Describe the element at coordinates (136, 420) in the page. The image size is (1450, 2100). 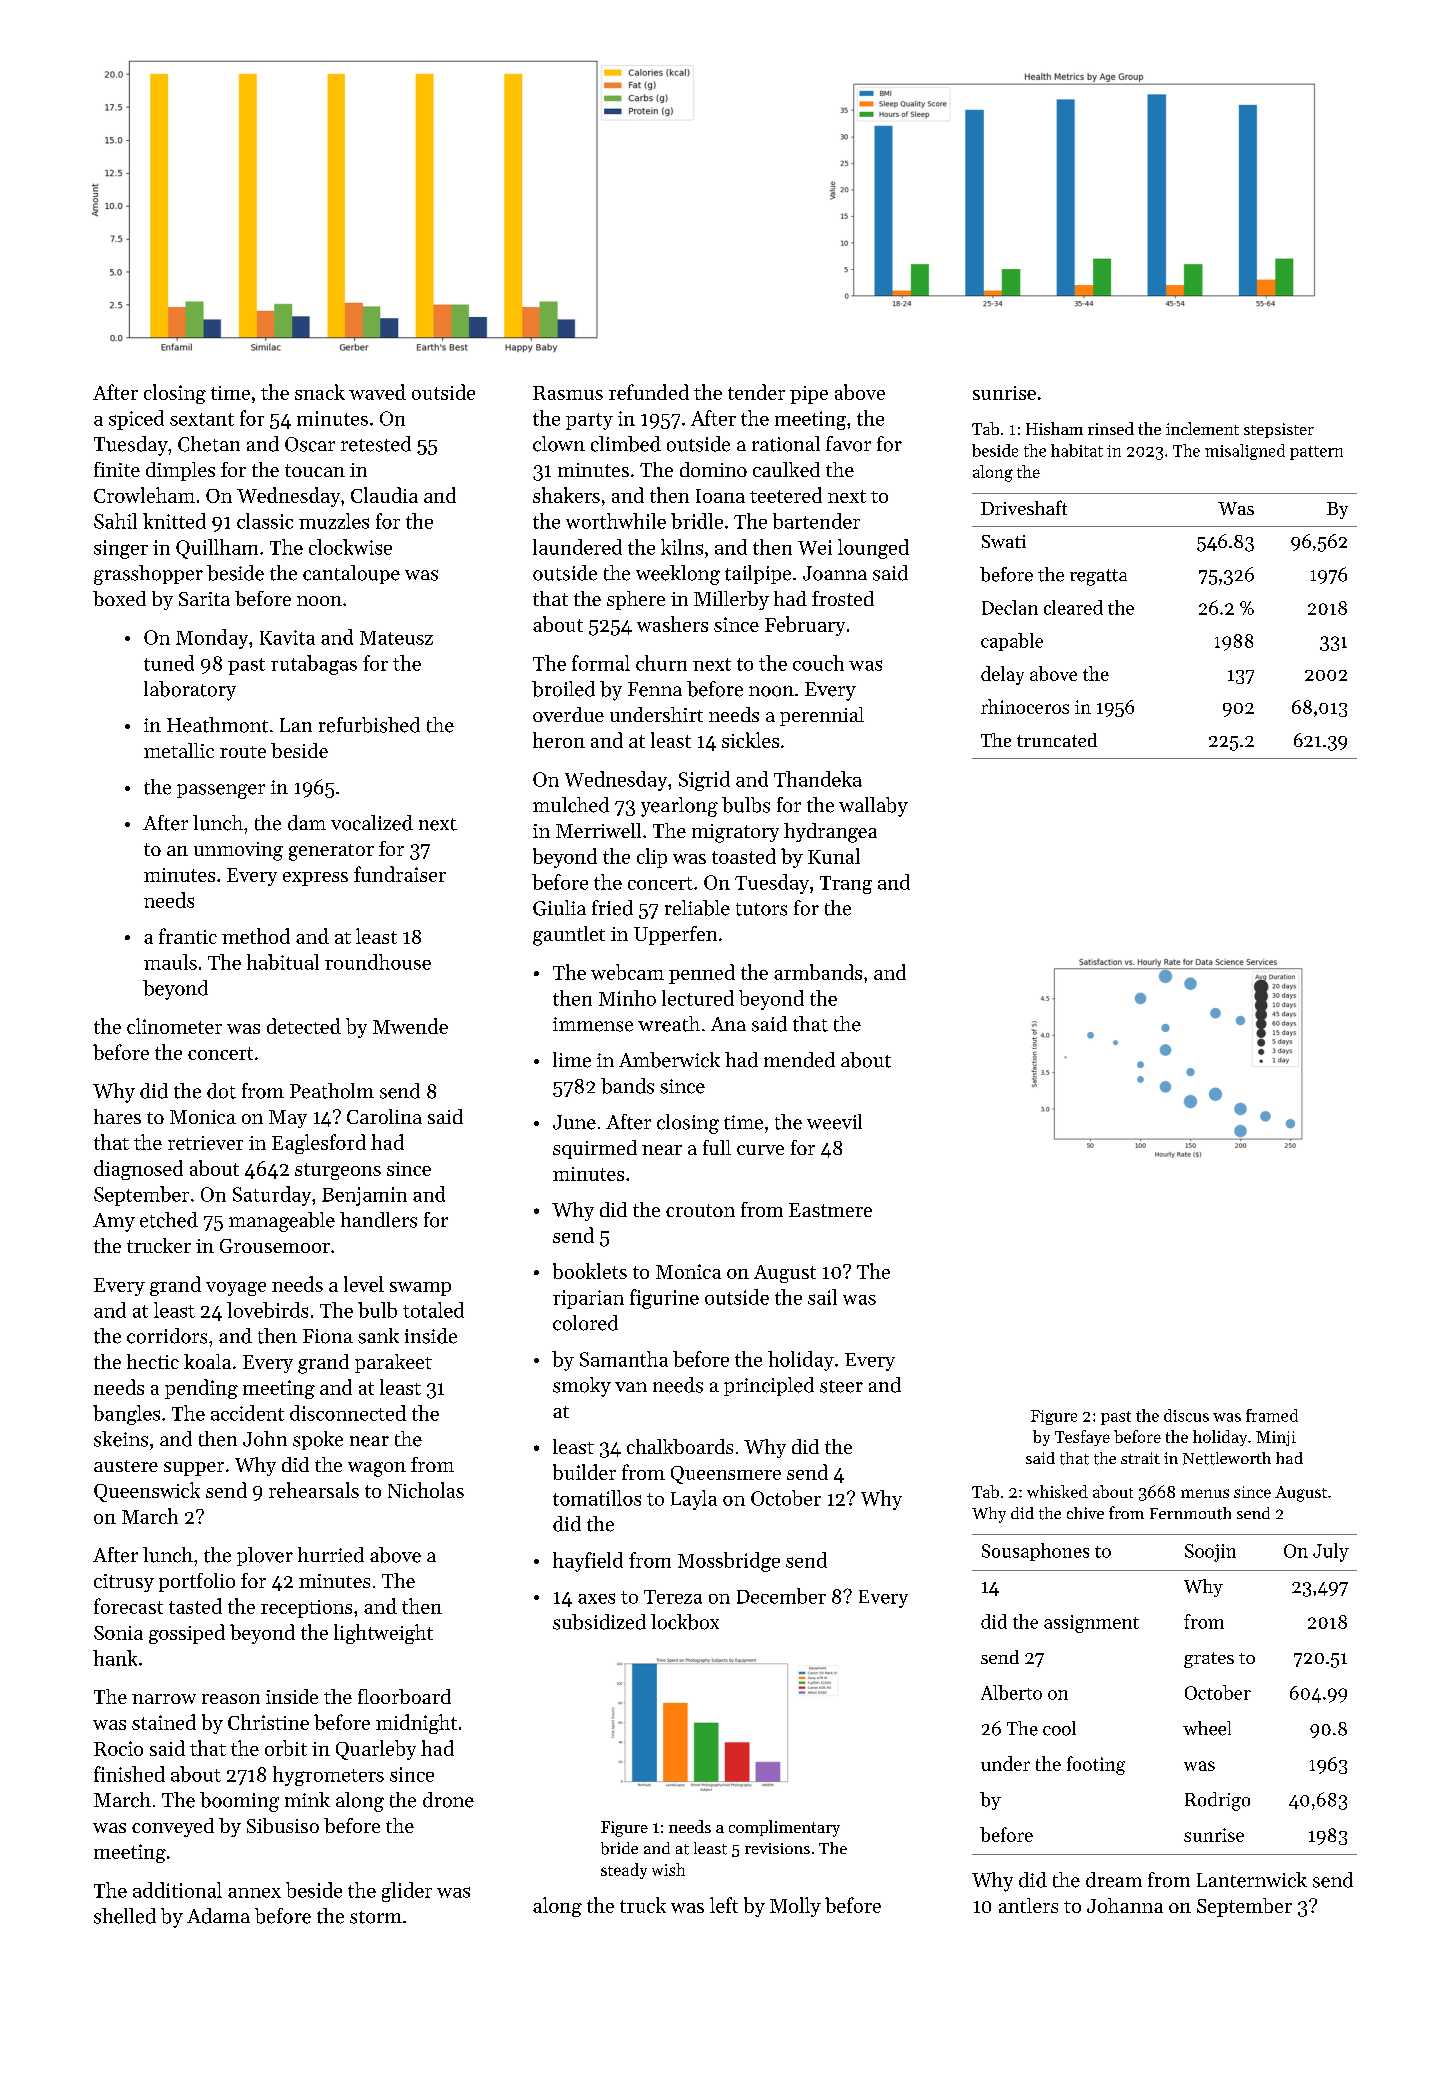
I see `spiced` at that location.
